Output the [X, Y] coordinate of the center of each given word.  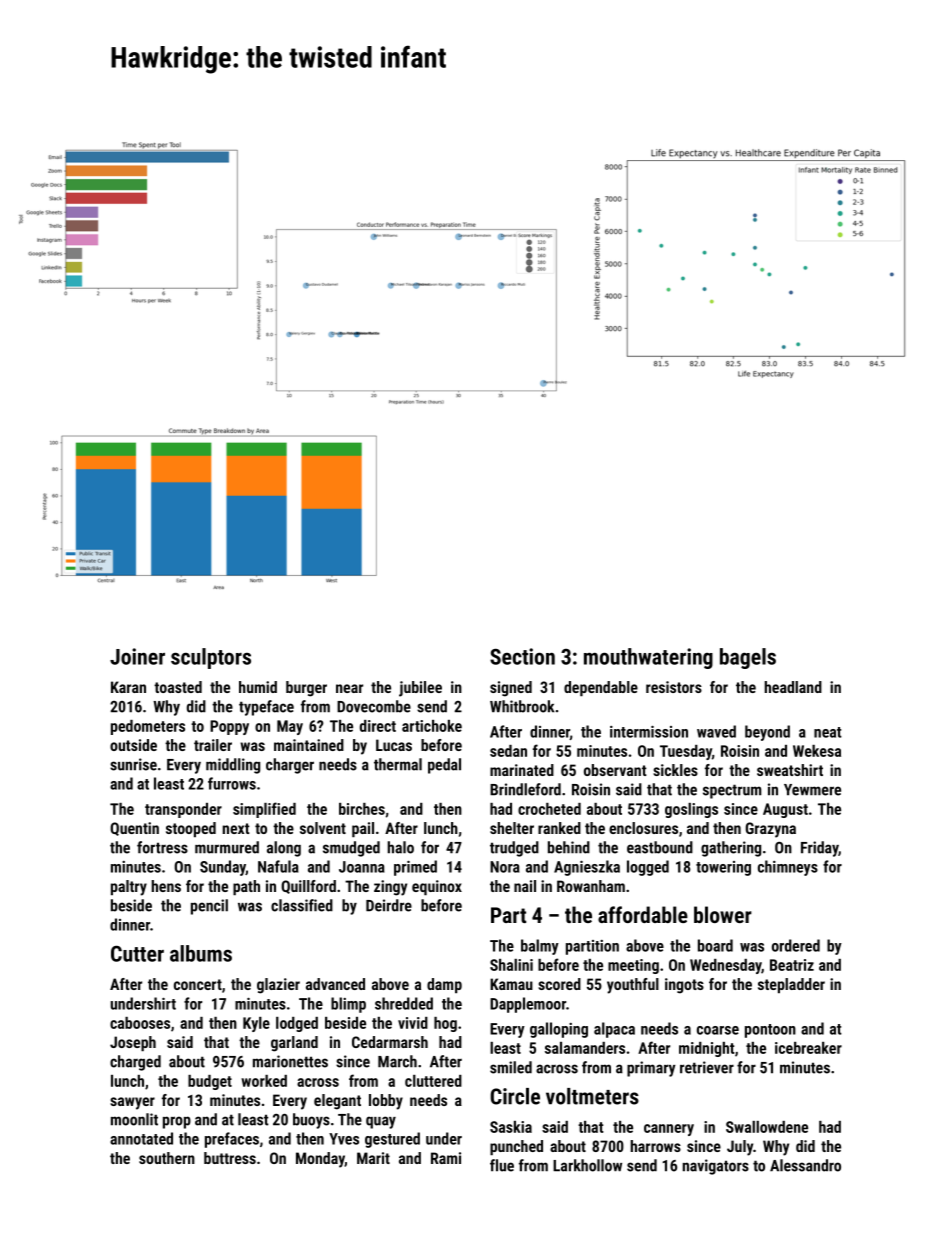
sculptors [211, 658]
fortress [162, 847]
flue [502, 1165]
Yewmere [812, 790]
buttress [230, 1158]
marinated [522, 770]
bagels [748, 658]
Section [522, 656]
